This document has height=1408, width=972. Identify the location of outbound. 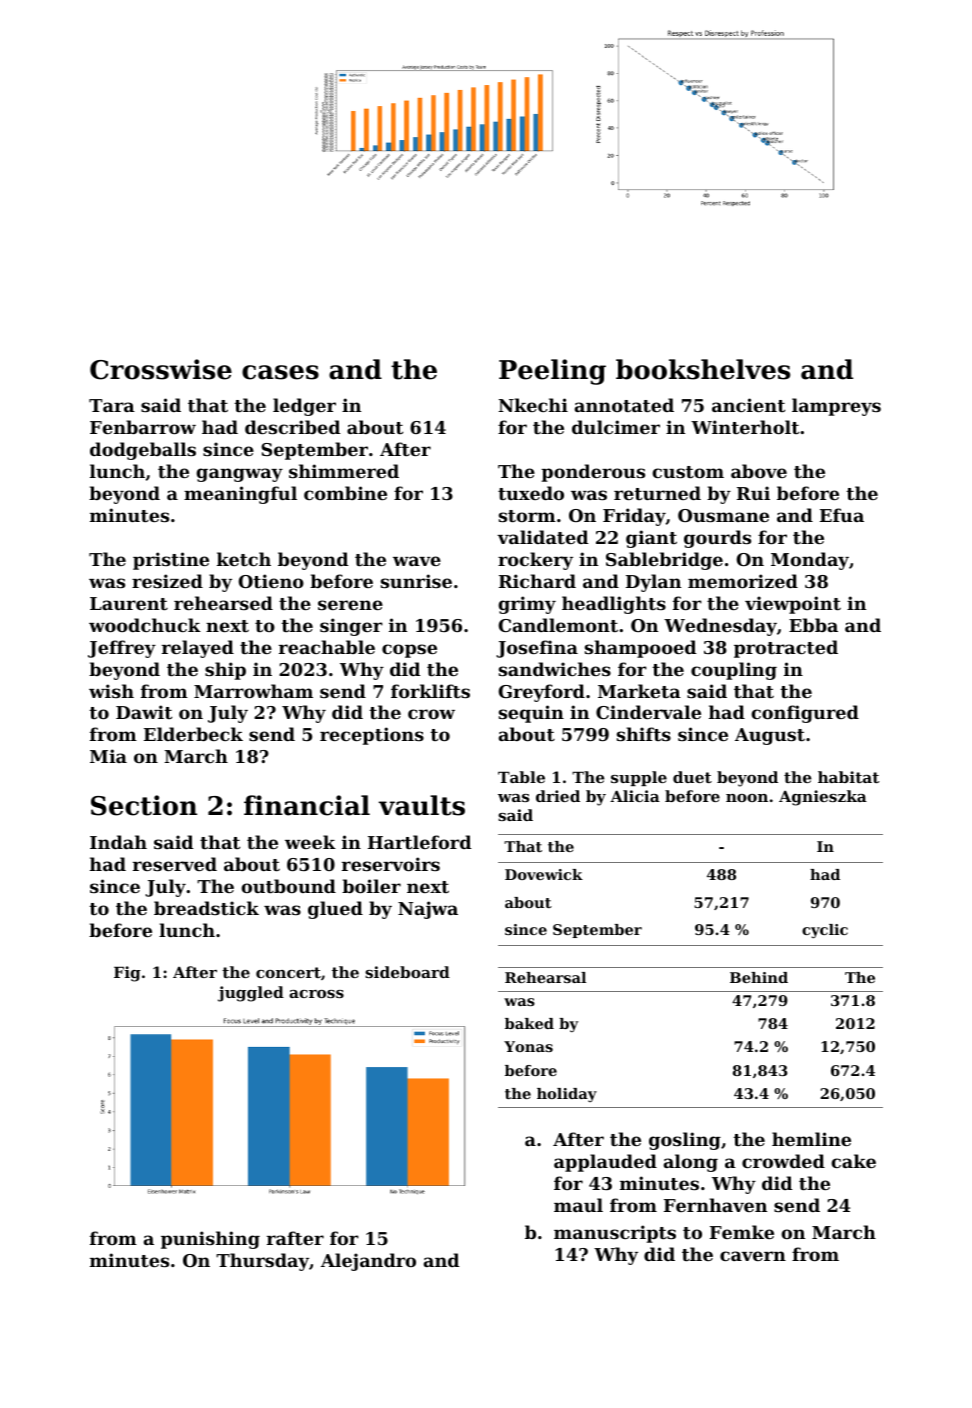
(288, 886).
